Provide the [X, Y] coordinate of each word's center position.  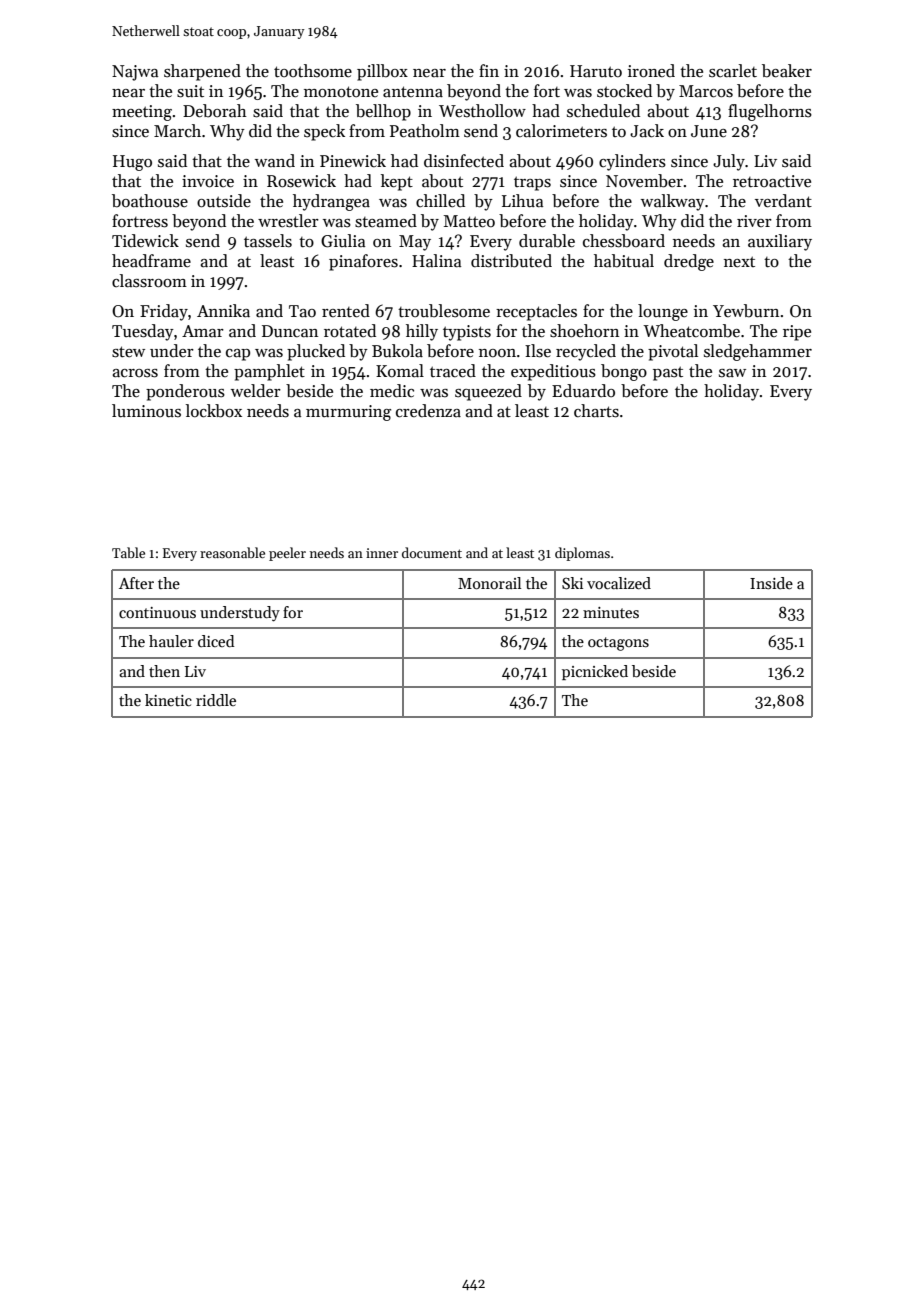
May [415, 243]
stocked [624, 91]
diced [216, 641]
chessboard [624, 241]
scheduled [603, 111]
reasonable [232, 552]
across [135, 373]
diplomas [582, 554]
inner [382, 553]
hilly [422, 332]
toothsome [313, 71]
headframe [151, 261]
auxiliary [780, 242]
